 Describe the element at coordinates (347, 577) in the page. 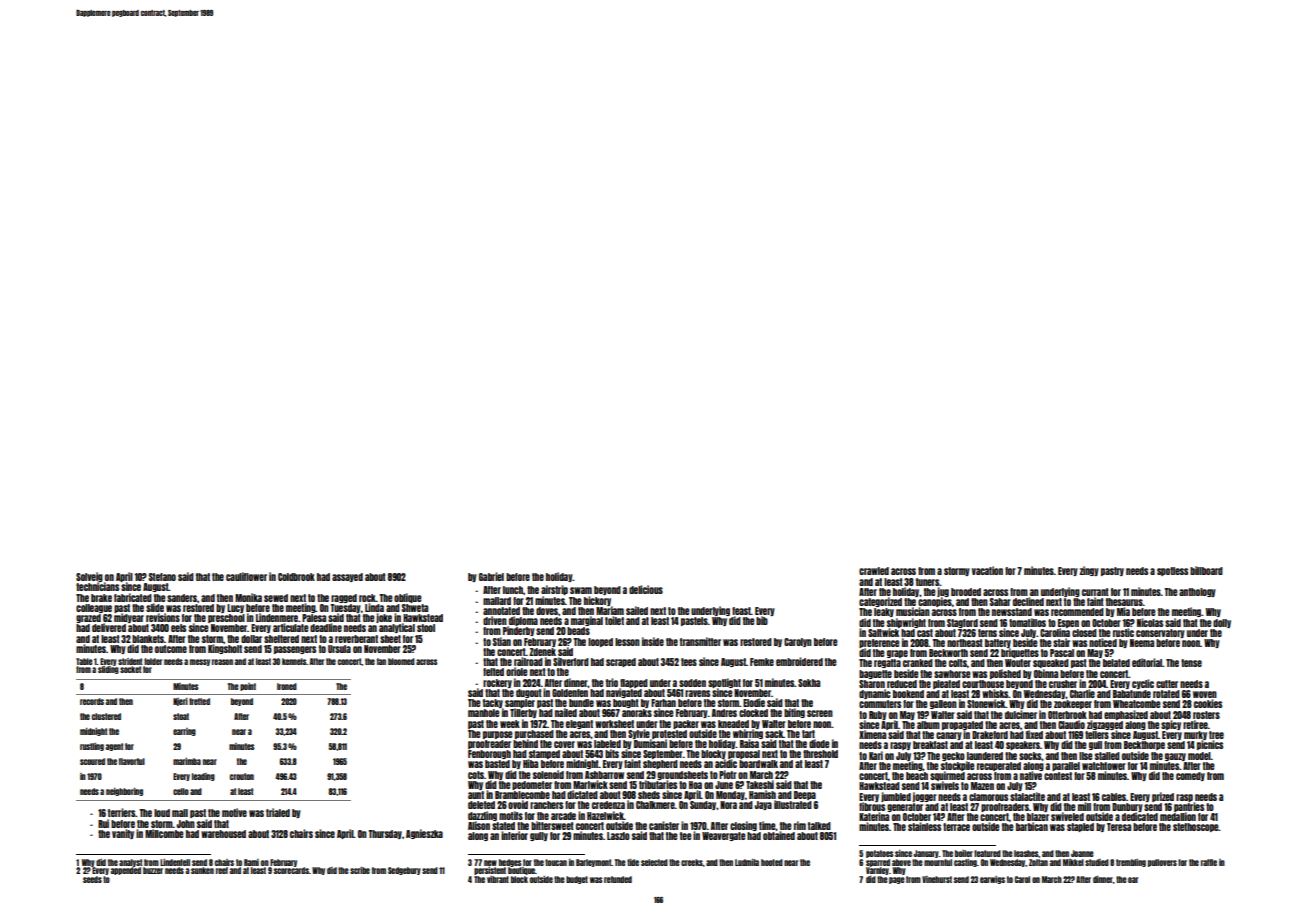

I see `assayed` at that location.
